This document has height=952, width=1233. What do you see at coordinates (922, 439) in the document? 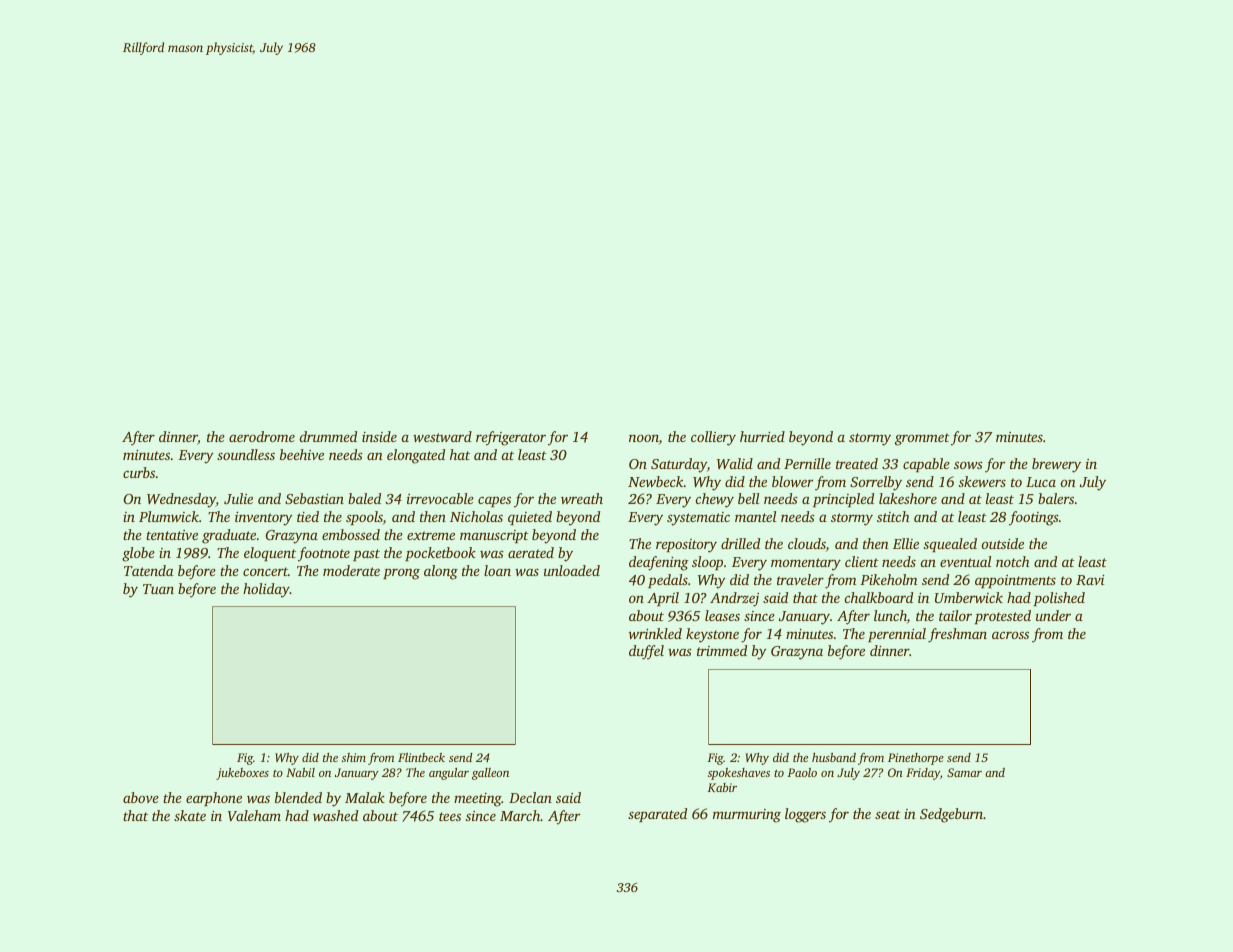
I see `grommet` at bounding box center [922, 439].
